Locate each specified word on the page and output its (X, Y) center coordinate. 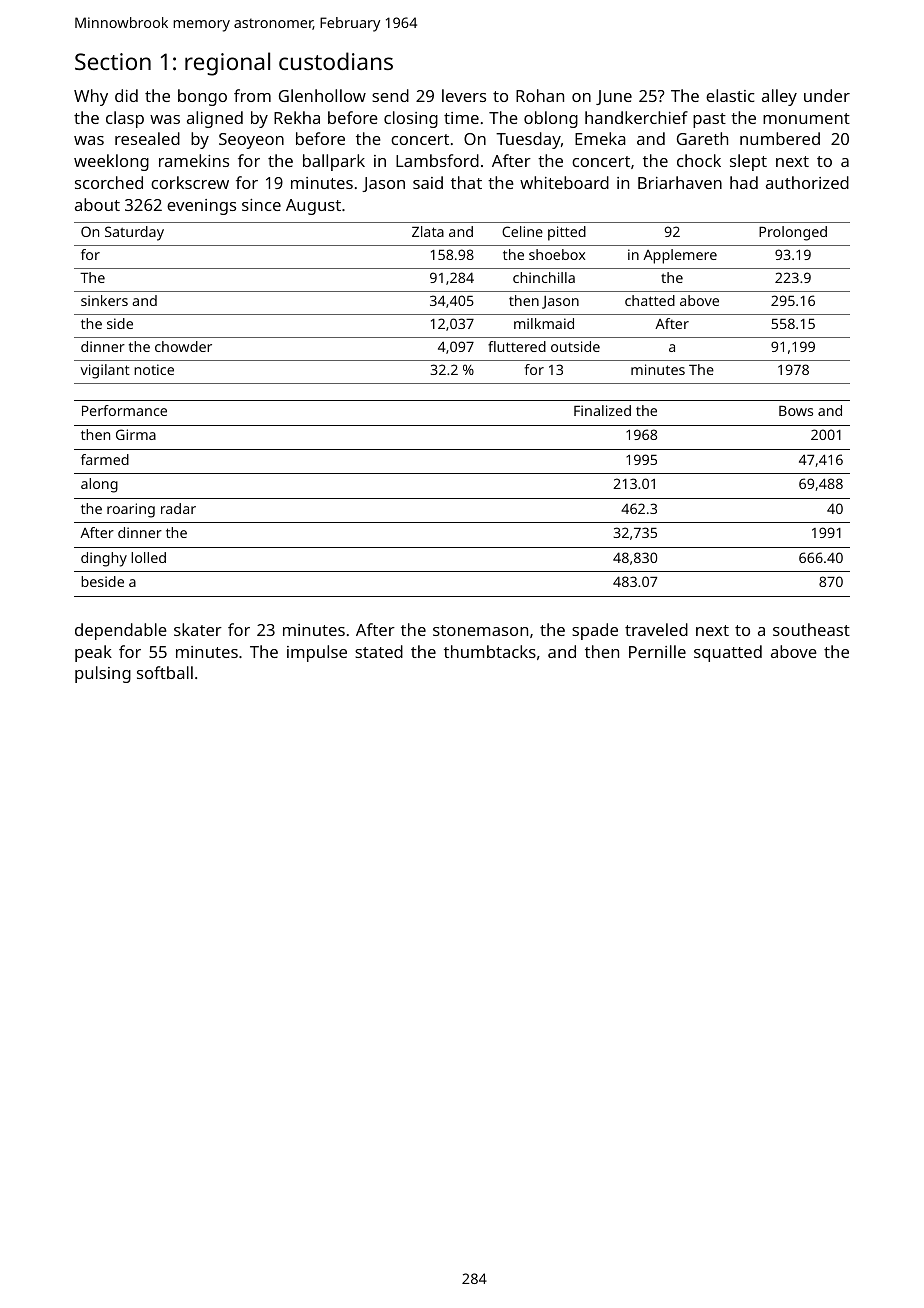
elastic (730, 95)
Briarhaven (680, 182)
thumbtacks (490, 651)
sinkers (104, 300)
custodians (336, 61)
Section (113, 61)
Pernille (657, 651)
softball (165, 672)
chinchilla (544, 277)
